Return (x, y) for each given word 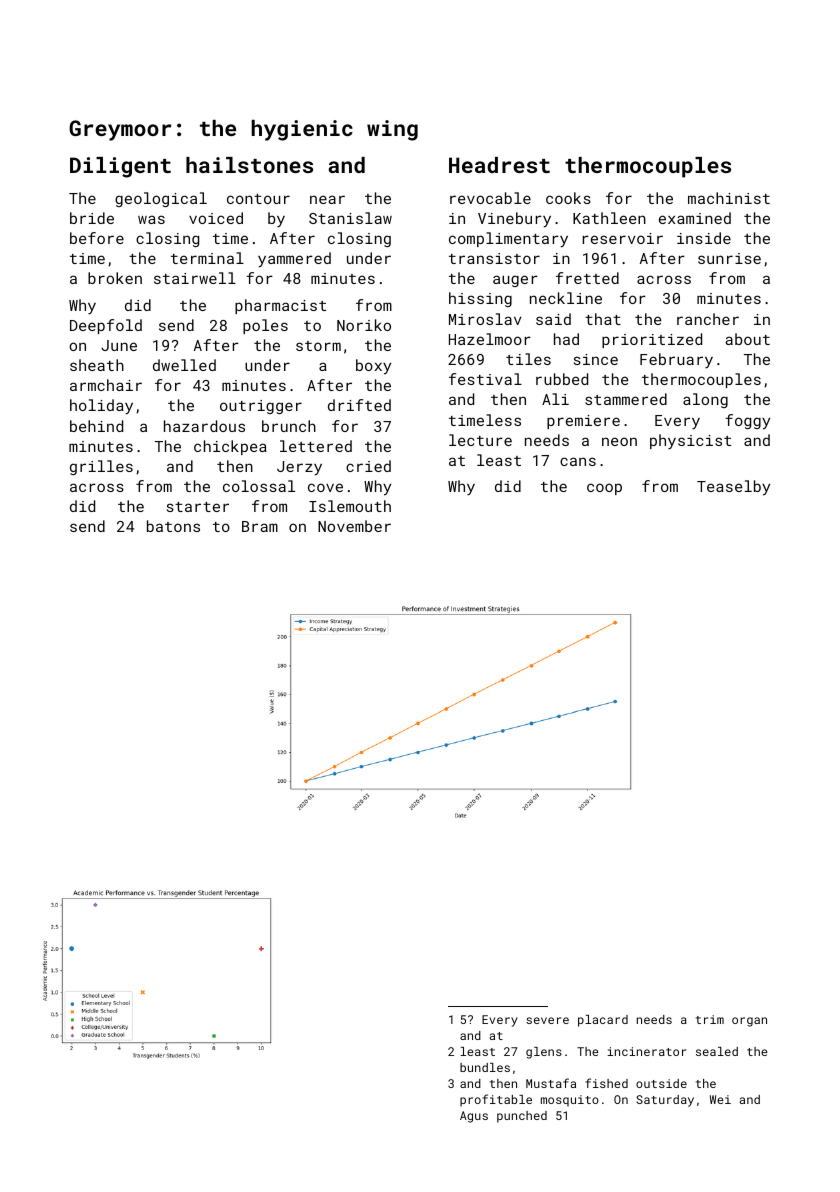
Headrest (499, 165)
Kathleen (609, 218)
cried (368, 466)
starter (198, 507)
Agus (474, 1117)
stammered (626, 399)
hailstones (249, 165)
